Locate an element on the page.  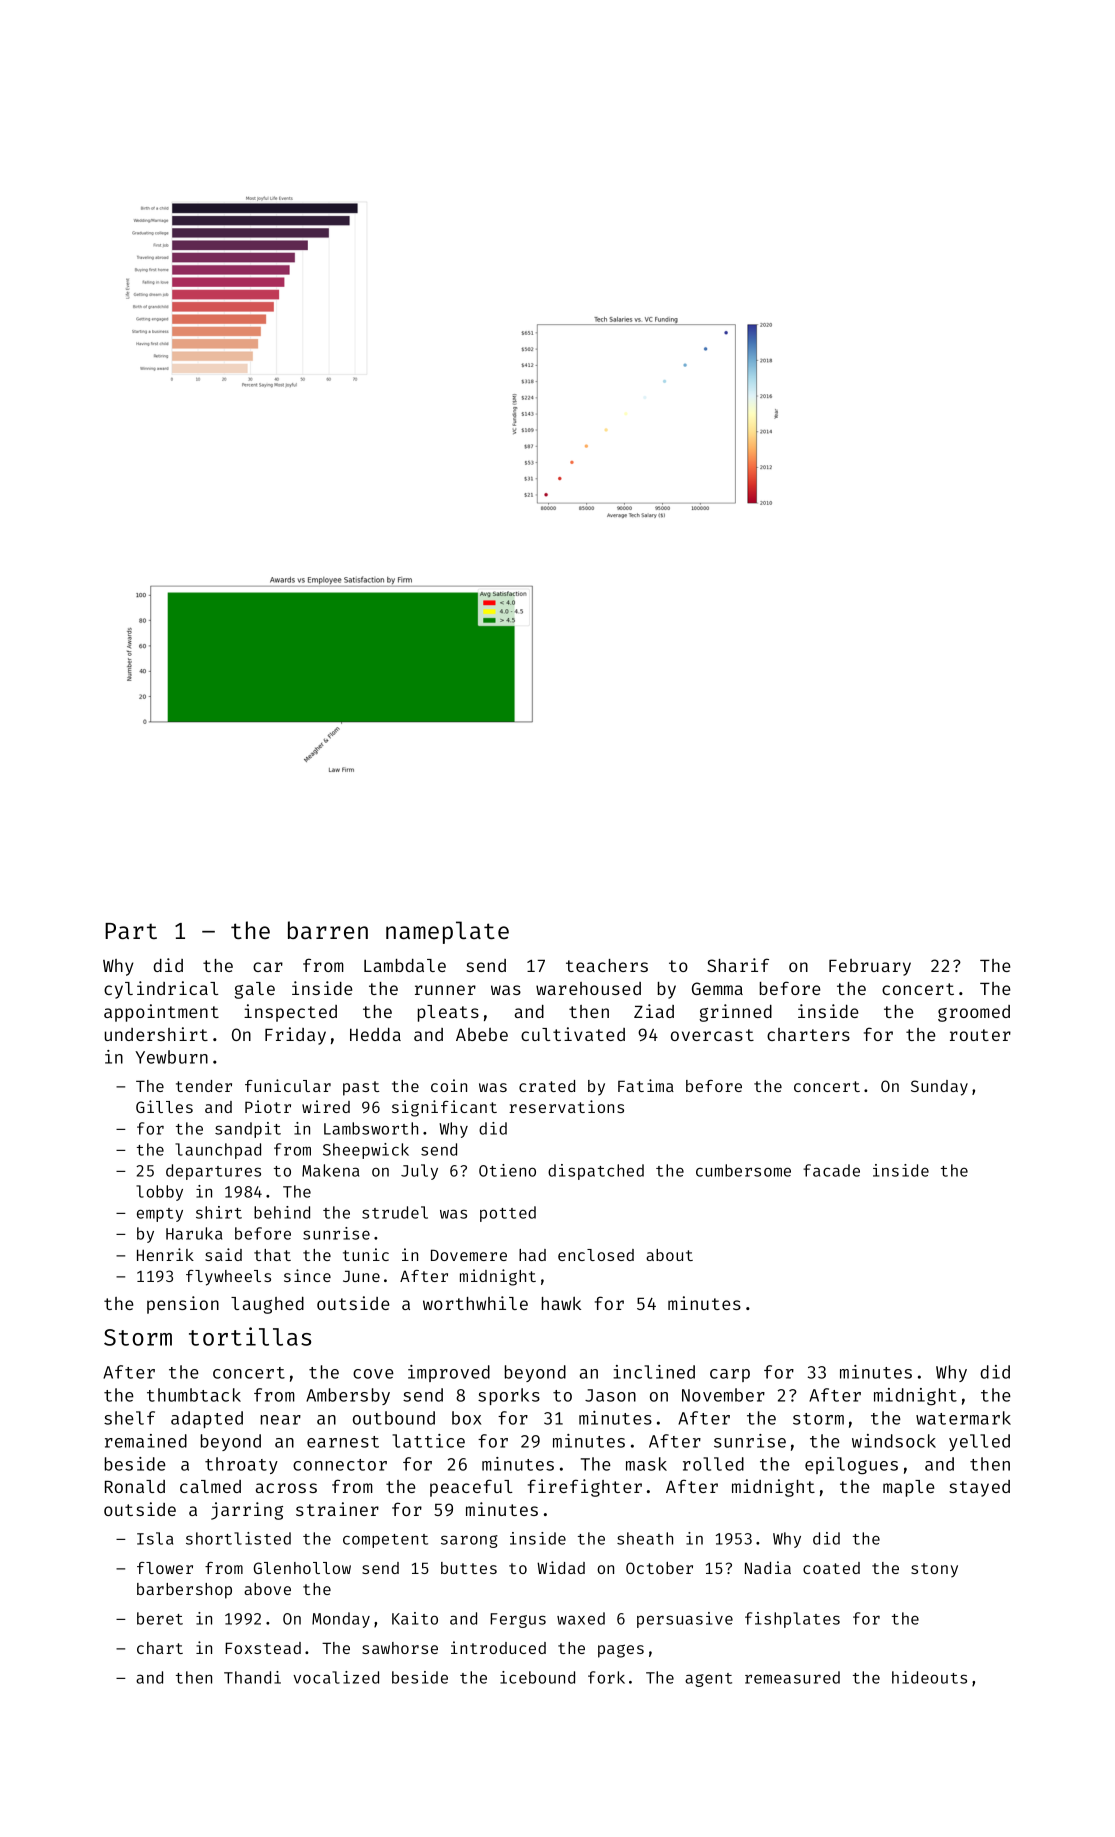
Nadia is located at coordinates (768, 1567).
